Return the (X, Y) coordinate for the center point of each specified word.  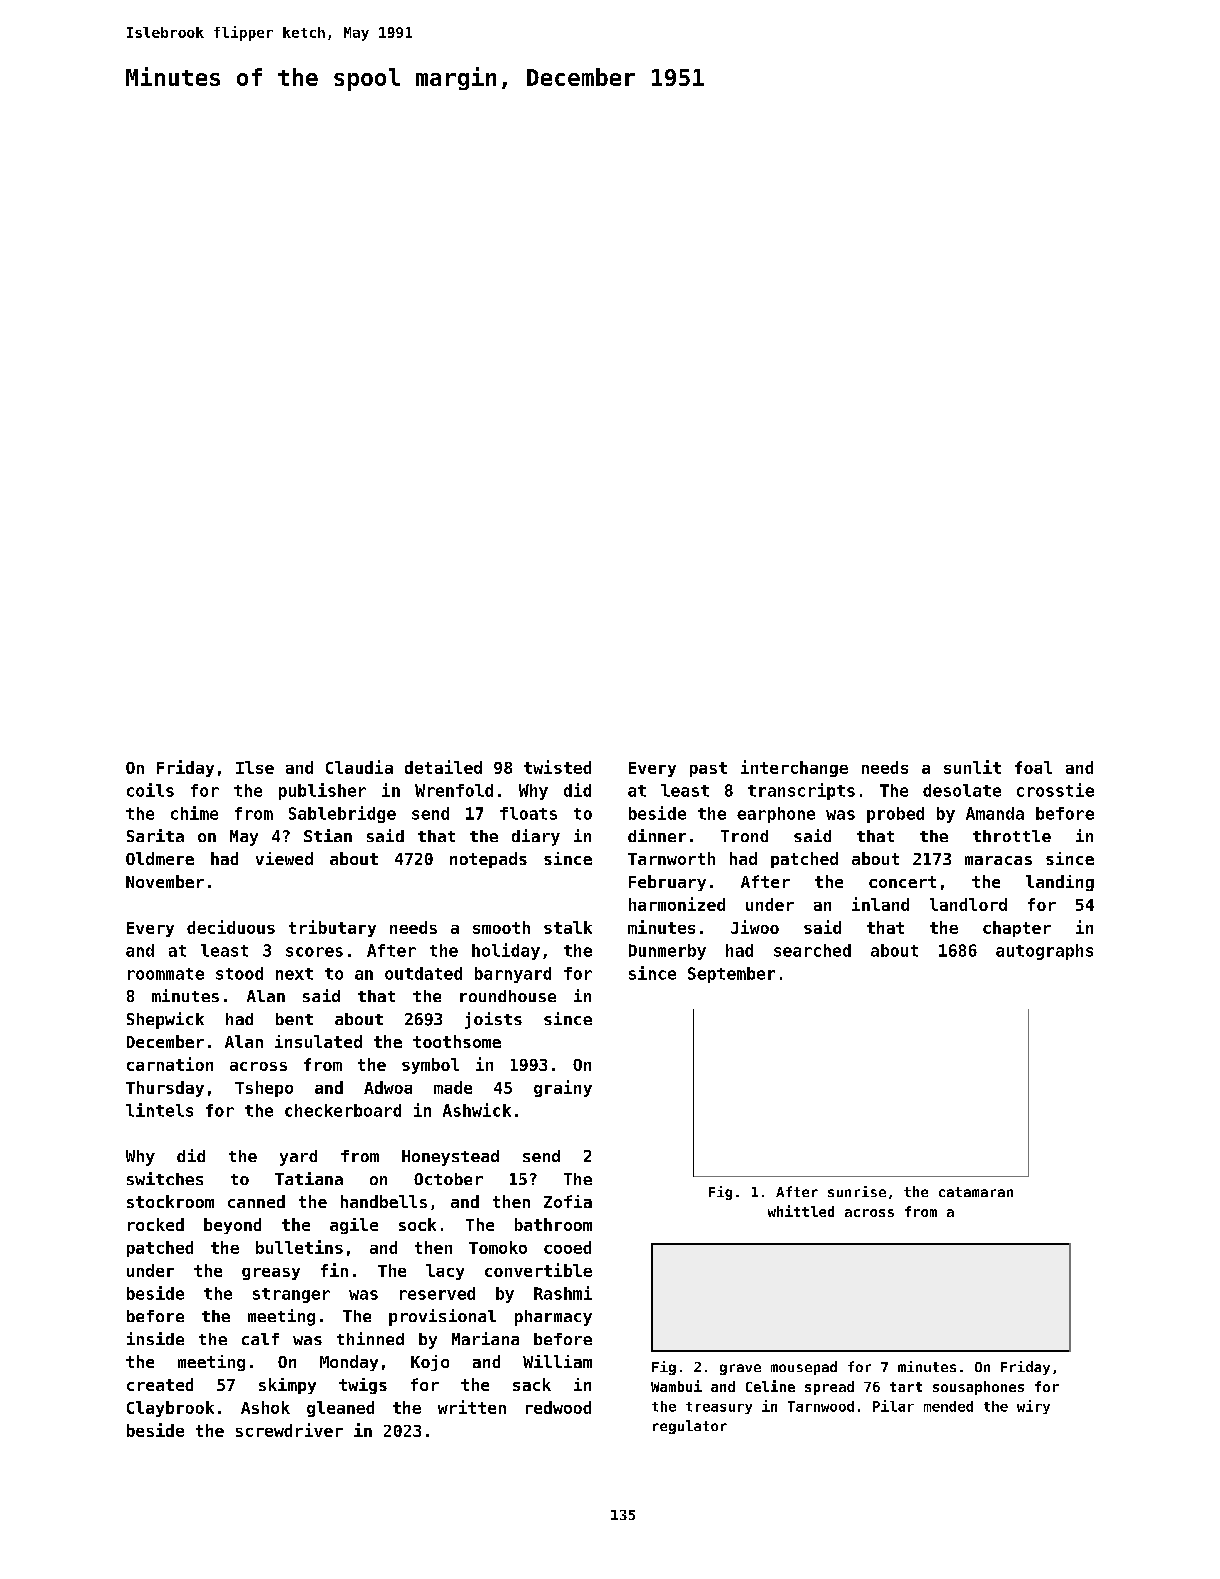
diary (536, 837)
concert (902, 882)
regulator (690, 1427)
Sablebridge (342, 814)
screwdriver (289, 1430)
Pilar (893, 1406)
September (731, 975)
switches (165, 1178)
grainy (563, 1088)
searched (812, 950)
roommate (166, 974)
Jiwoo (755, 927)
